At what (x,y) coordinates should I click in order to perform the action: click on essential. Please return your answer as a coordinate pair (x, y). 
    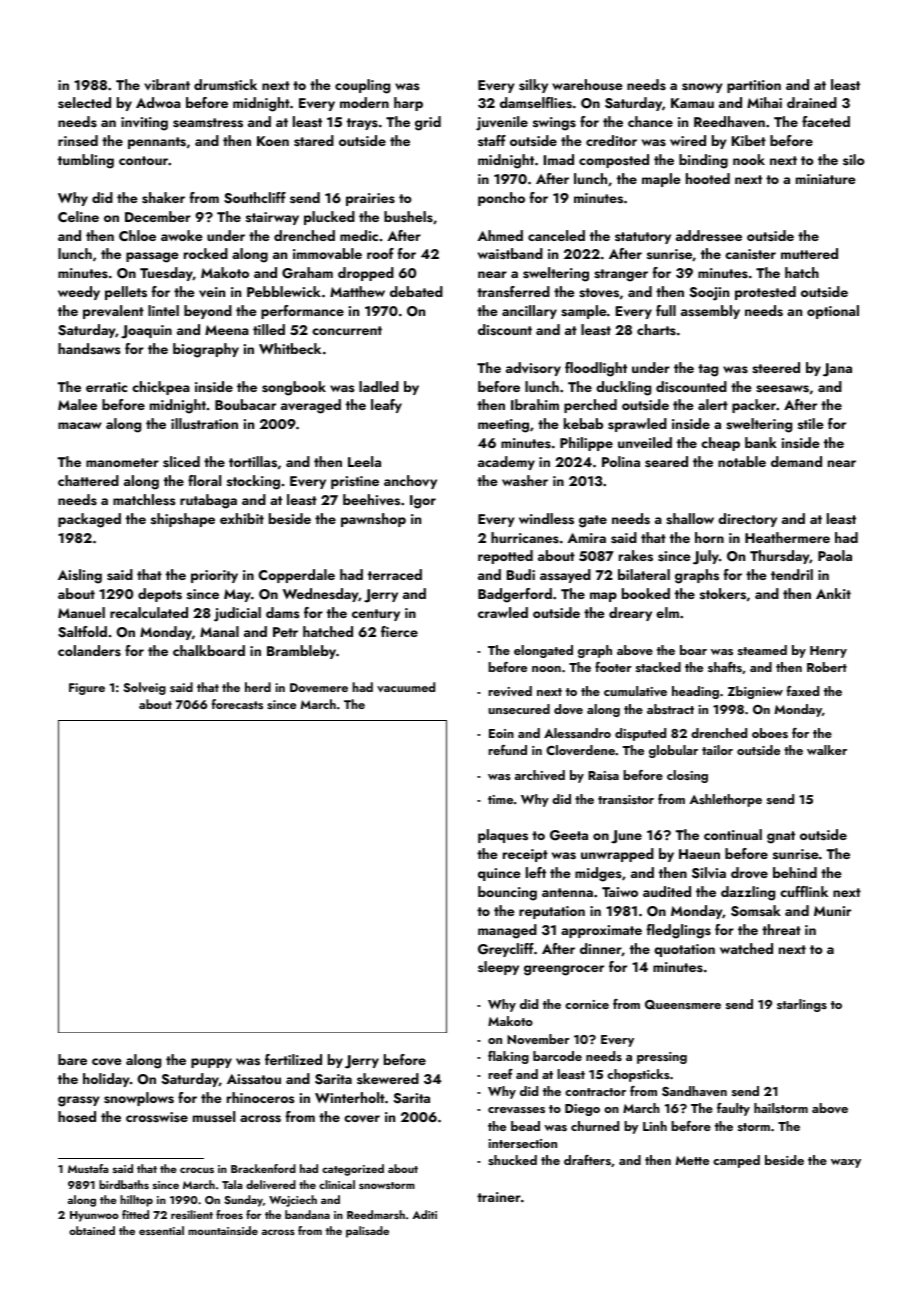
    Looking at the image, I should click on (161, 1230).
